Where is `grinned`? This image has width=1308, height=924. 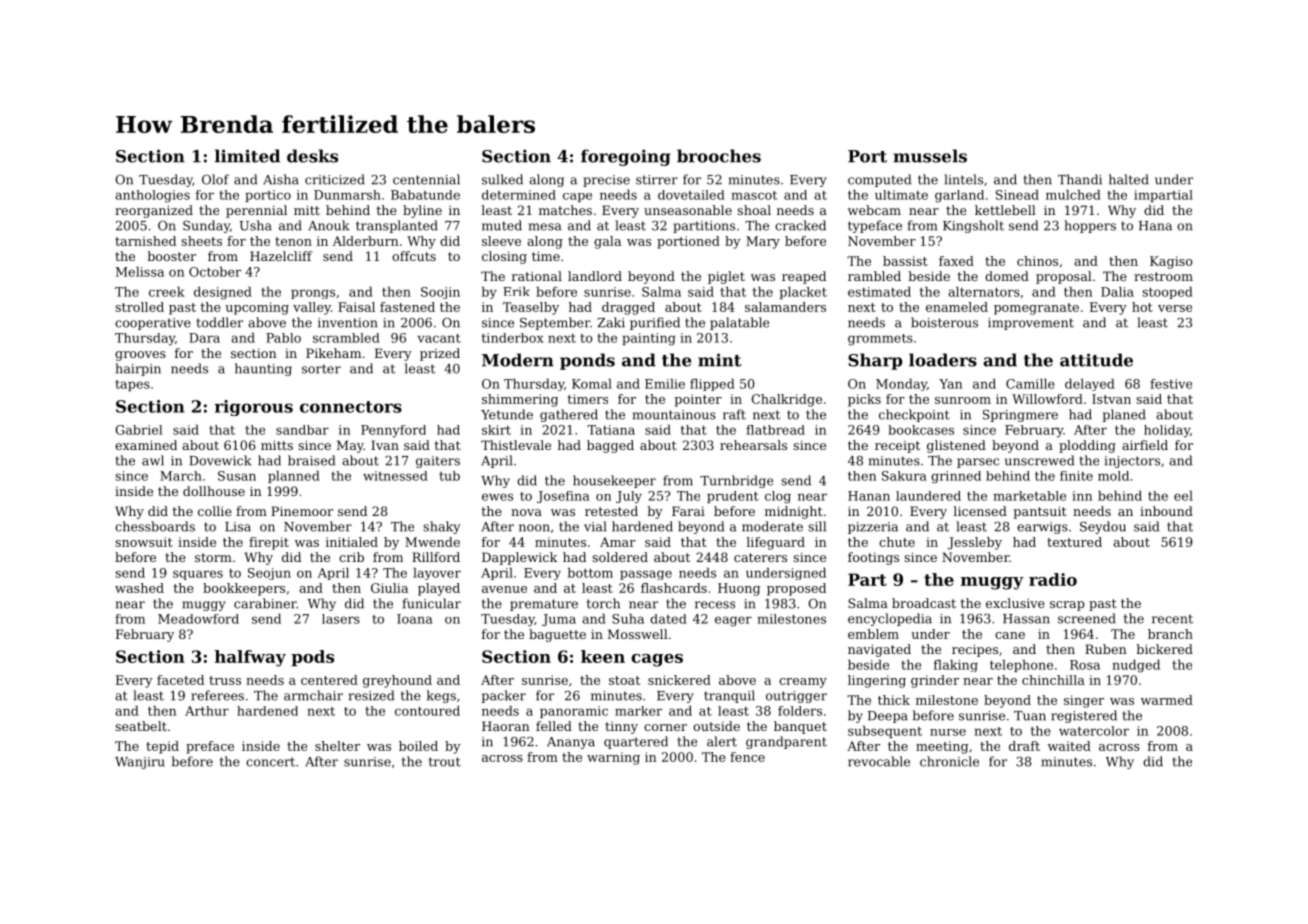 grinned is located at coordinates (956, 477).
